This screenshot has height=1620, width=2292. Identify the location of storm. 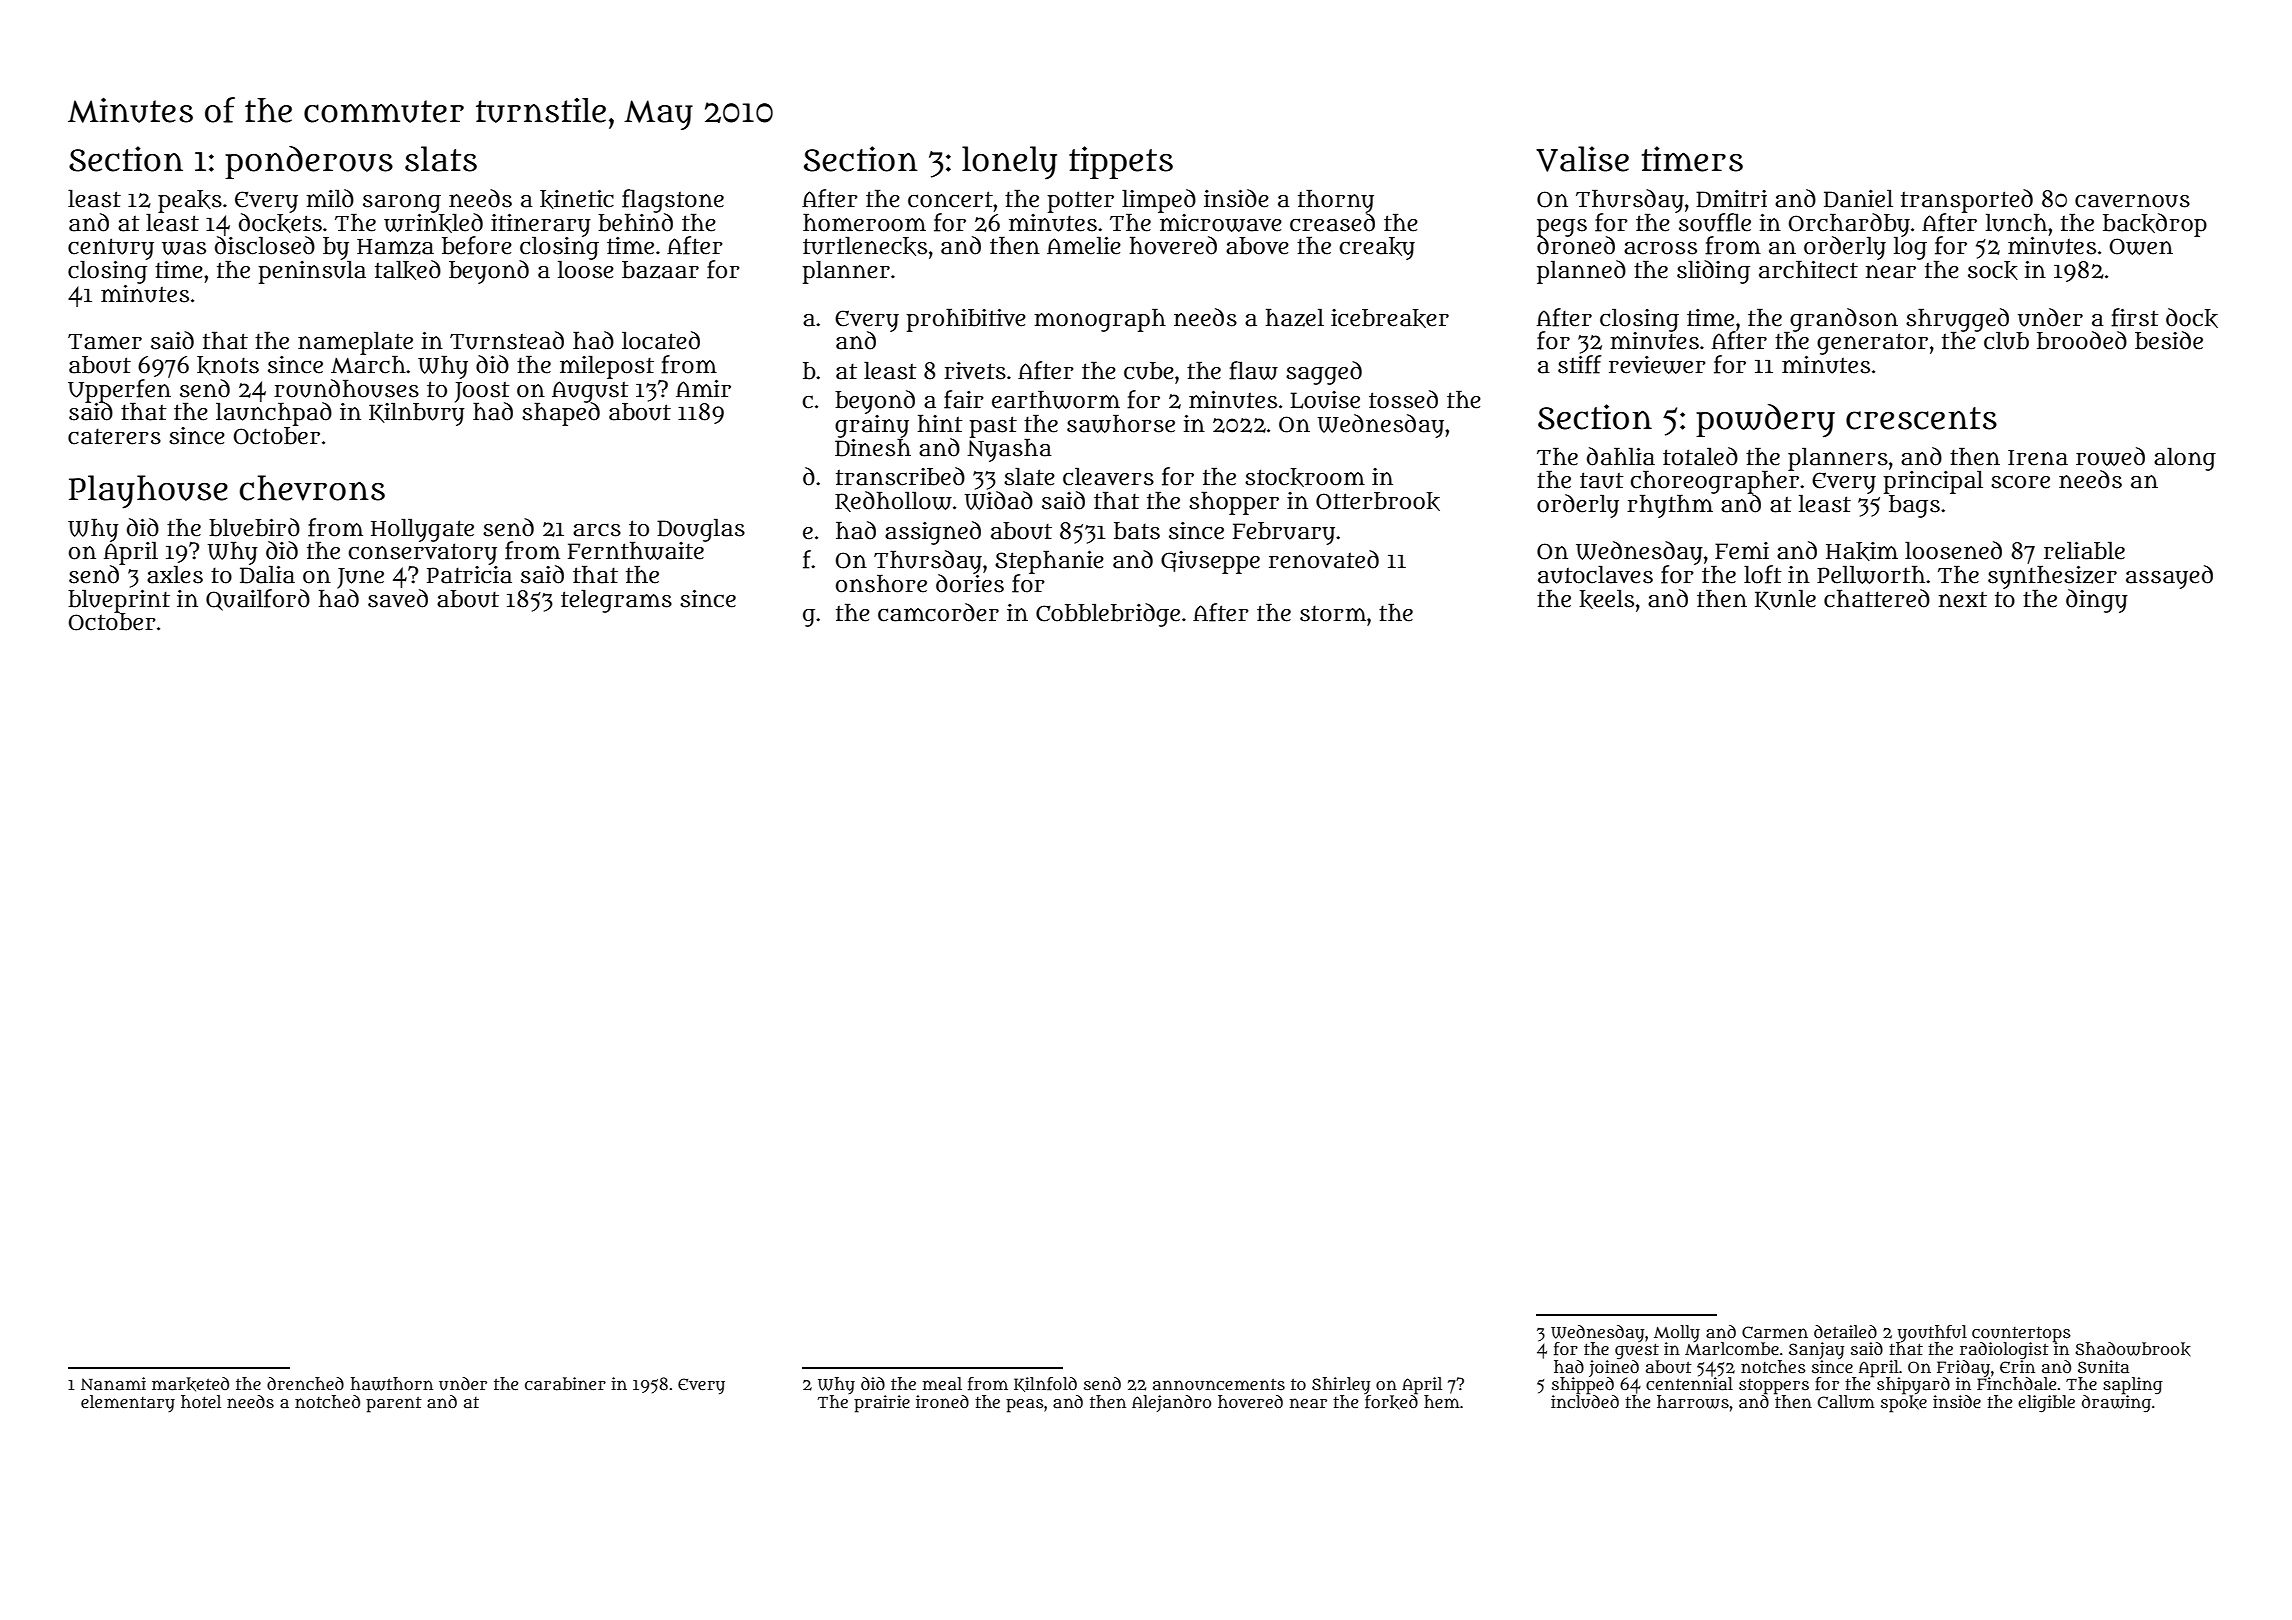
(1333, 614).
